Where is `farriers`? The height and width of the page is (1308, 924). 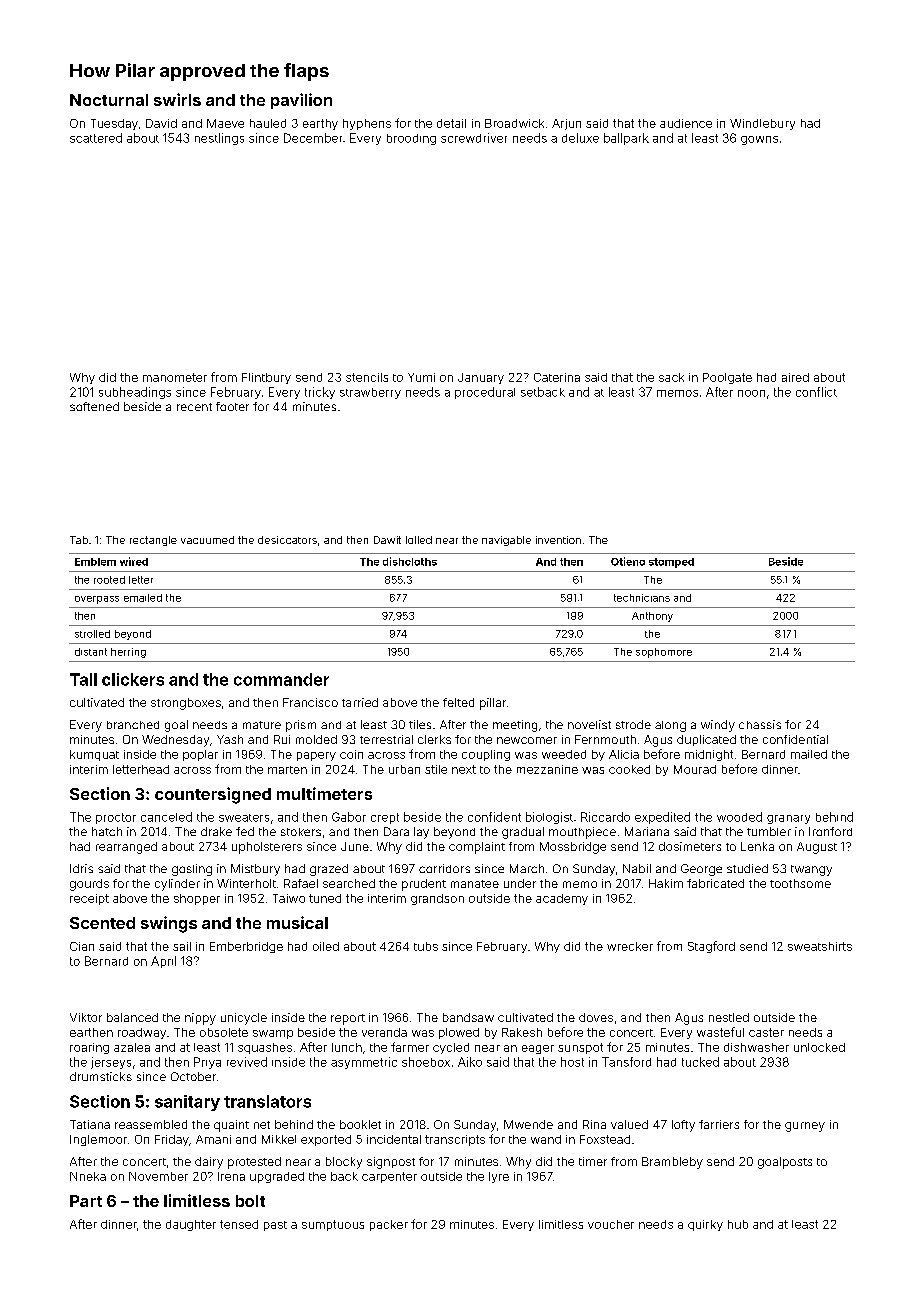 farriers is located at coordinates (719, 1124).
